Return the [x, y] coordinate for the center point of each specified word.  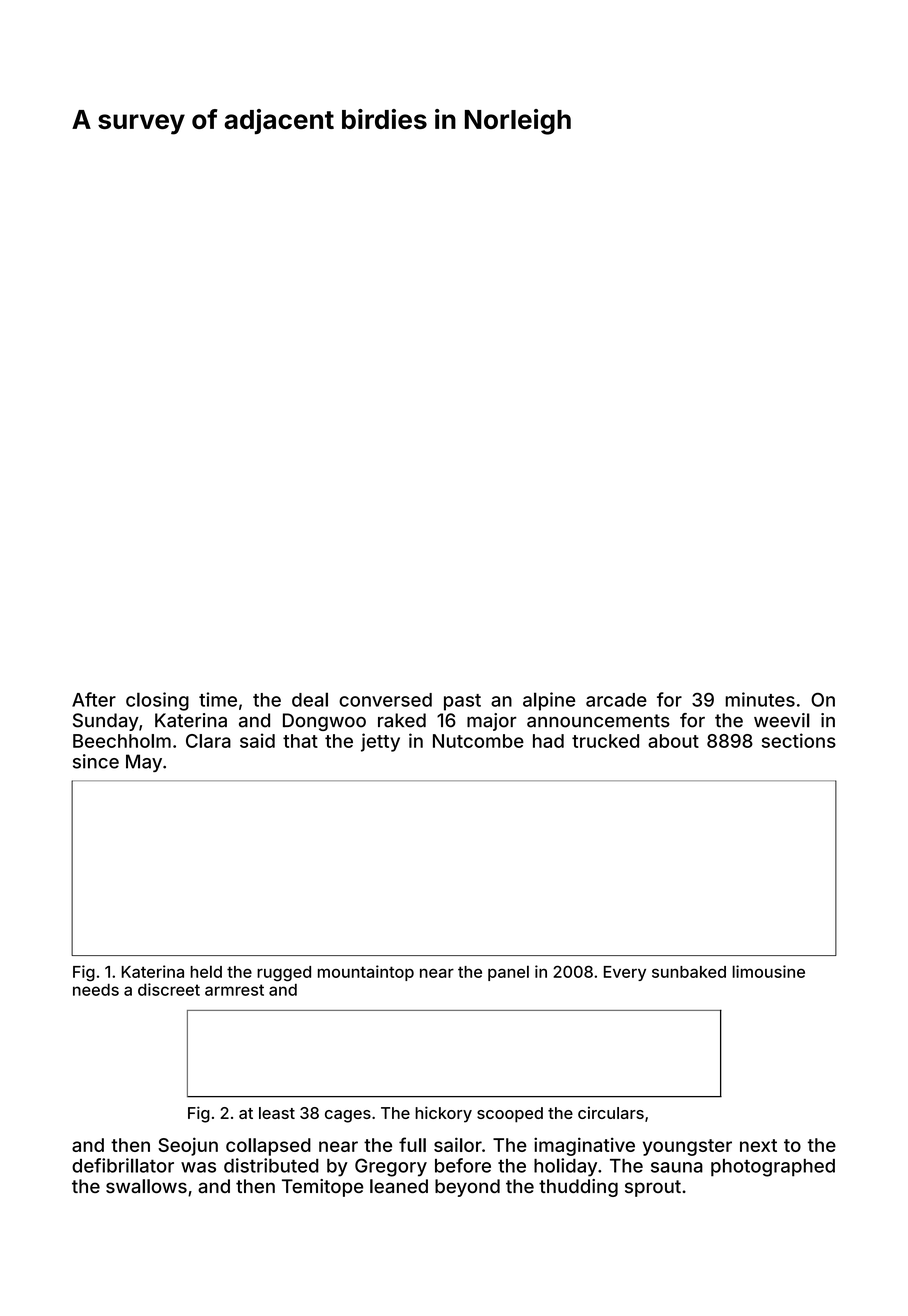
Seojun [188, 1146]
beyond [467, 1188]
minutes [760, 699]
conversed [385, 700]
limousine [768, 971]
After [94, 699]
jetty [380, 742]
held [206, 971]
